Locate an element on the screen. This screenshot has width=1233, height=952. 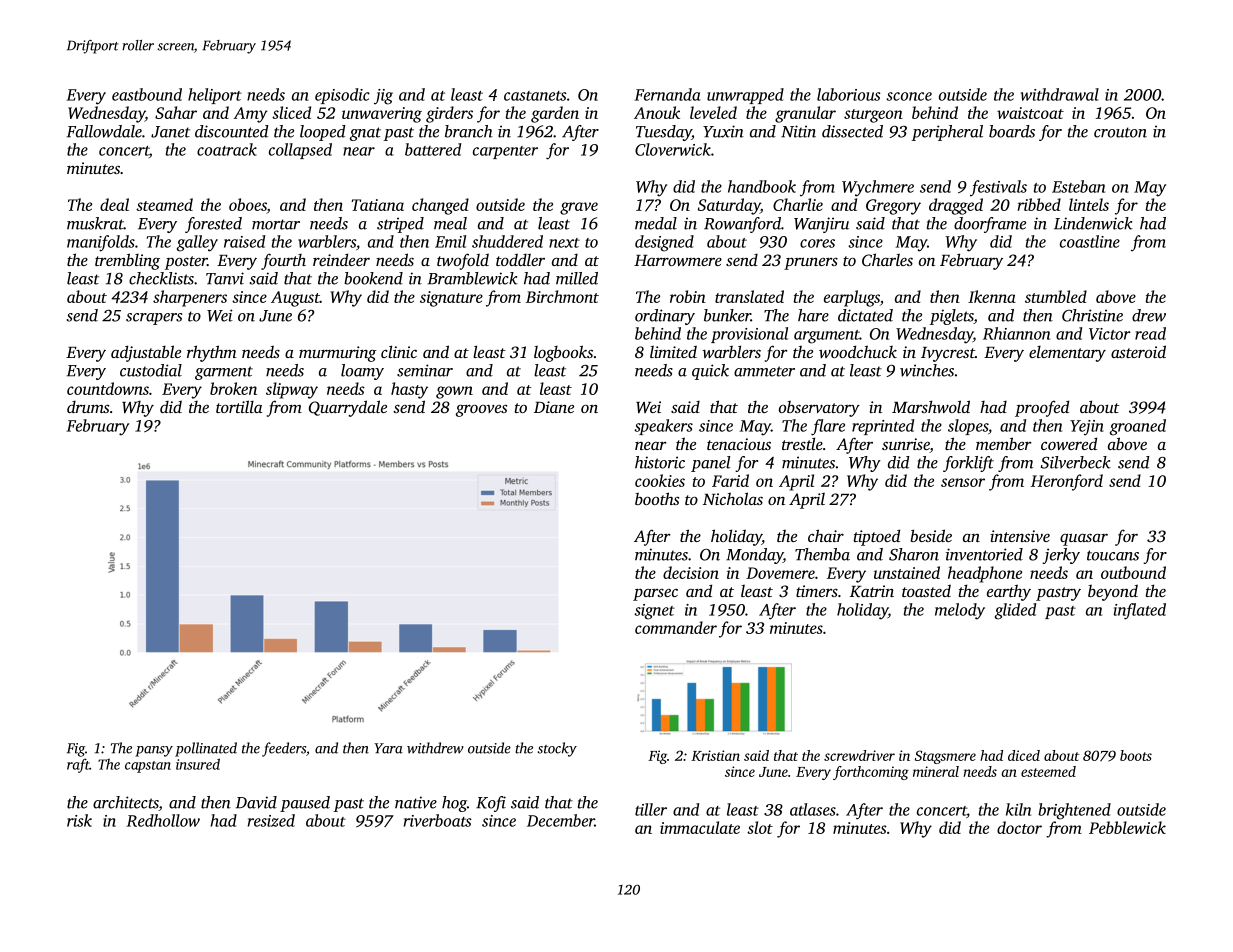
Farid is located at coordinates (730, 480).
